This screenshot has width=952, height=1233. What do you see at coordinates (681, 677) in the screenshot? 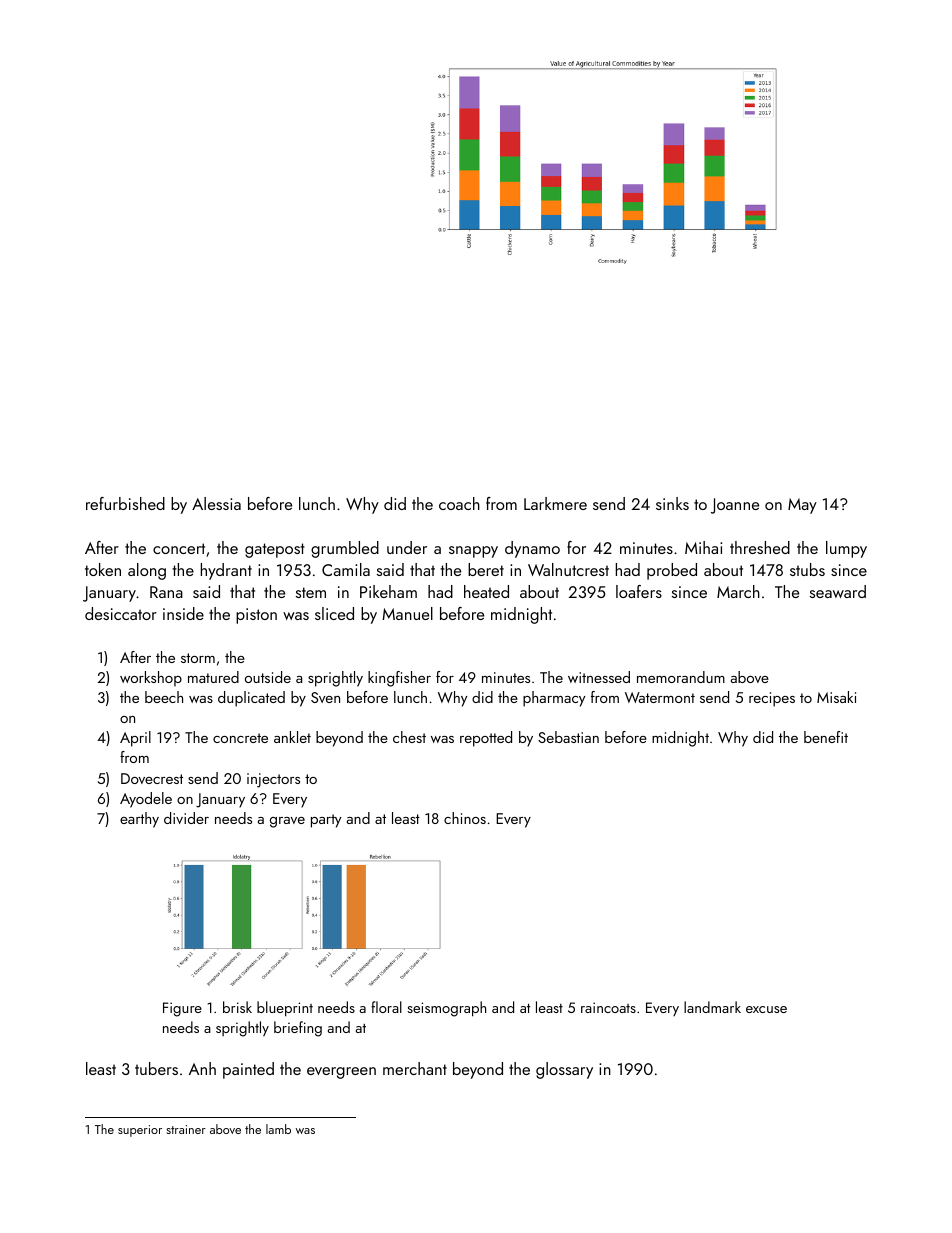
I see `memorandum` at bounding box center [681, 677].
